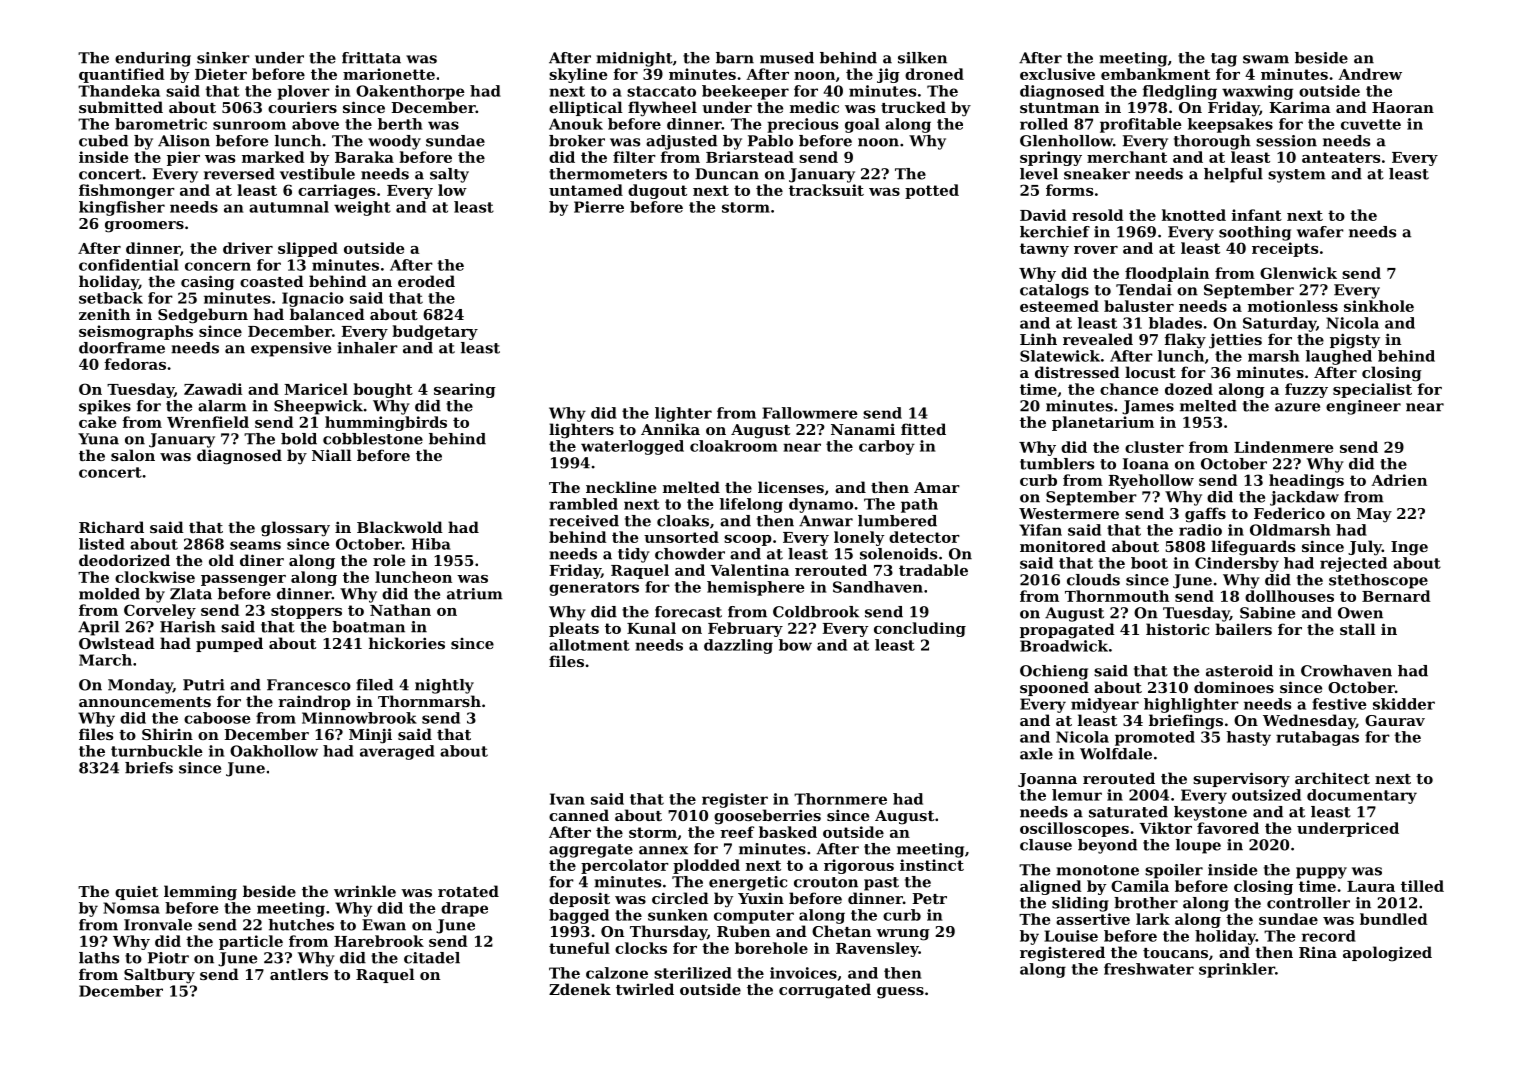  I want to click on allotment, so click(589, 645).
